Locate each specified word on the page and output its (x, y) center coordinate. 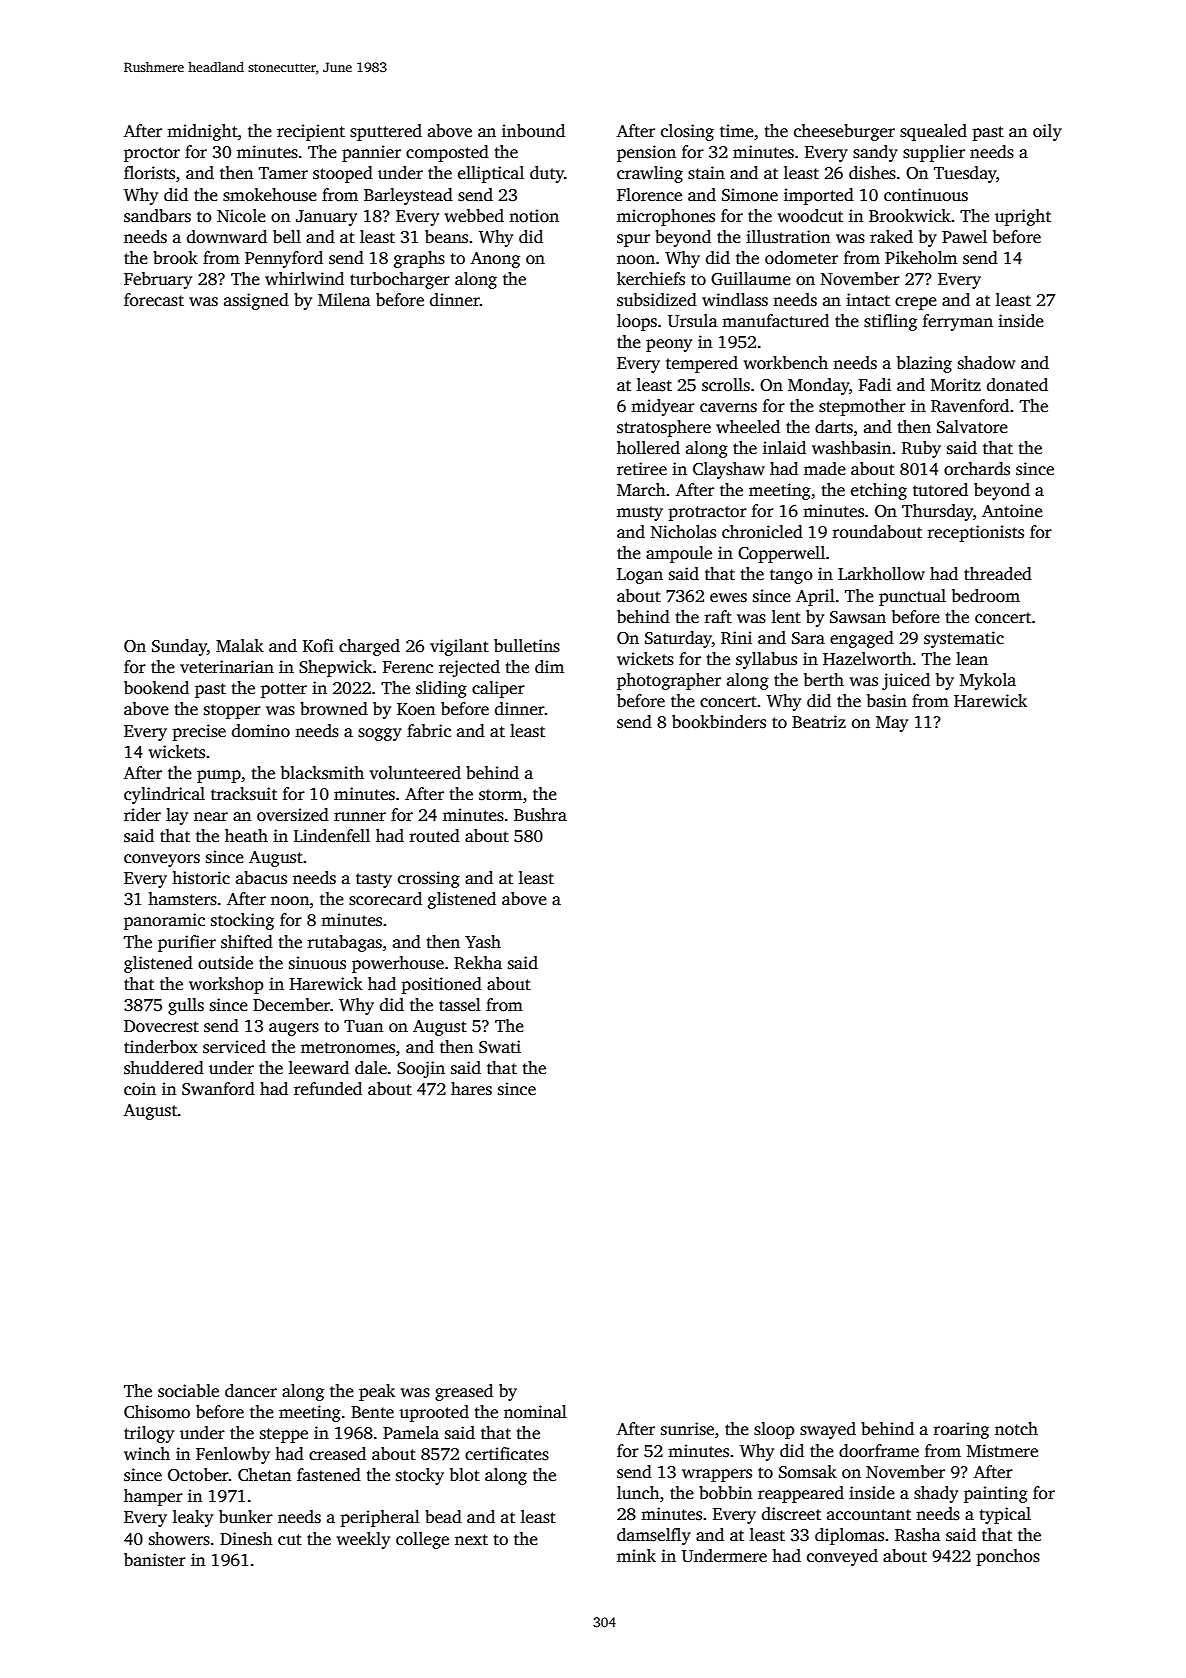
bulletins (527, 646)
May (892, 724)
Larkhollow (881, 574)
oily (1047, 132)
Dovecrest (161, 1026)
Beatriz (819, 722)
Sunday (179, 647)
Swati (500, 1047)
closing (687, 132)
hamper (153, 1497)
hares (471, 1089)
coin (140, 1089)
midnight (202, 132)
